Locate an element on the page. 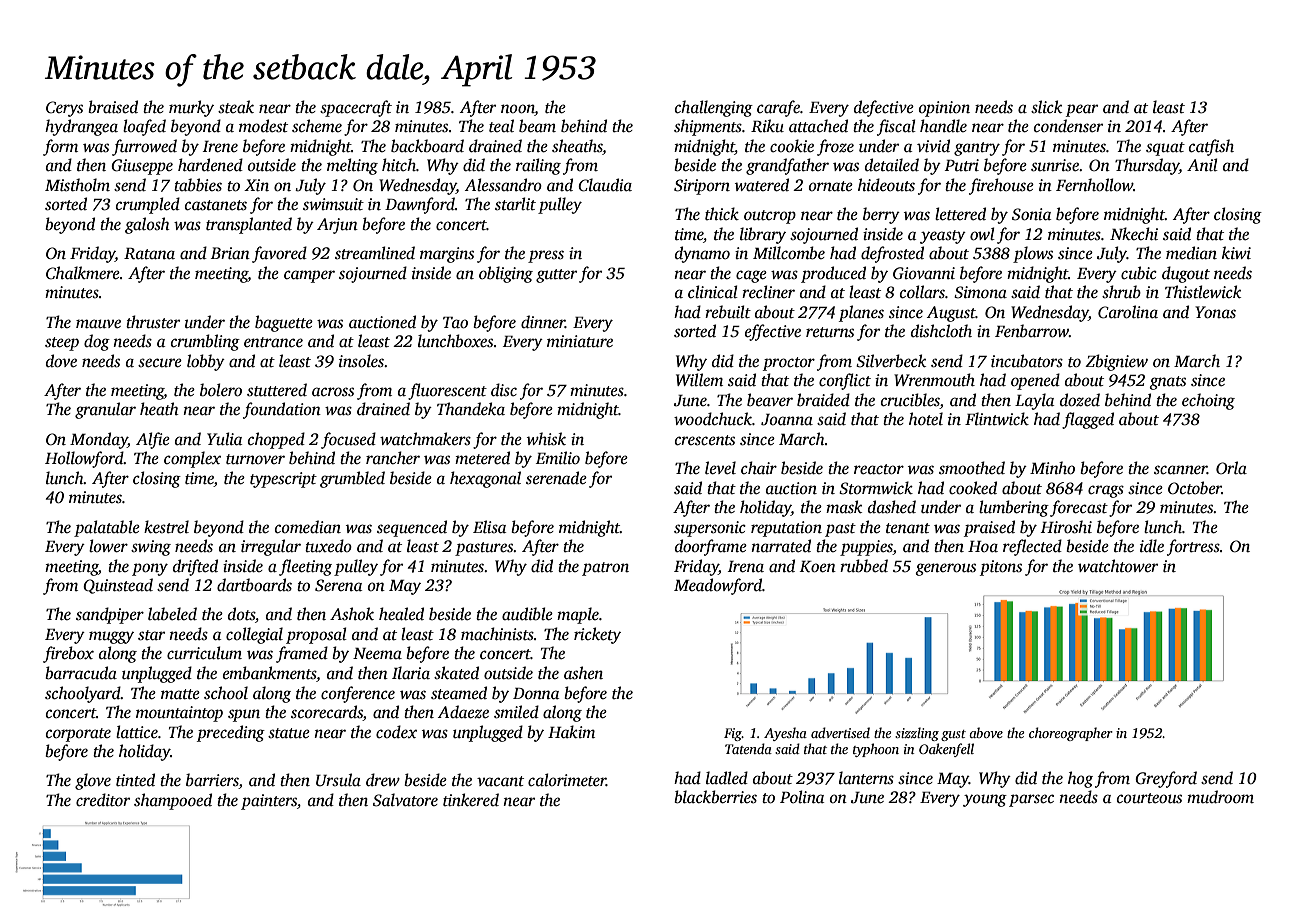 The image size is (1308, 924). Irene is located at coordinates (220, 147).
